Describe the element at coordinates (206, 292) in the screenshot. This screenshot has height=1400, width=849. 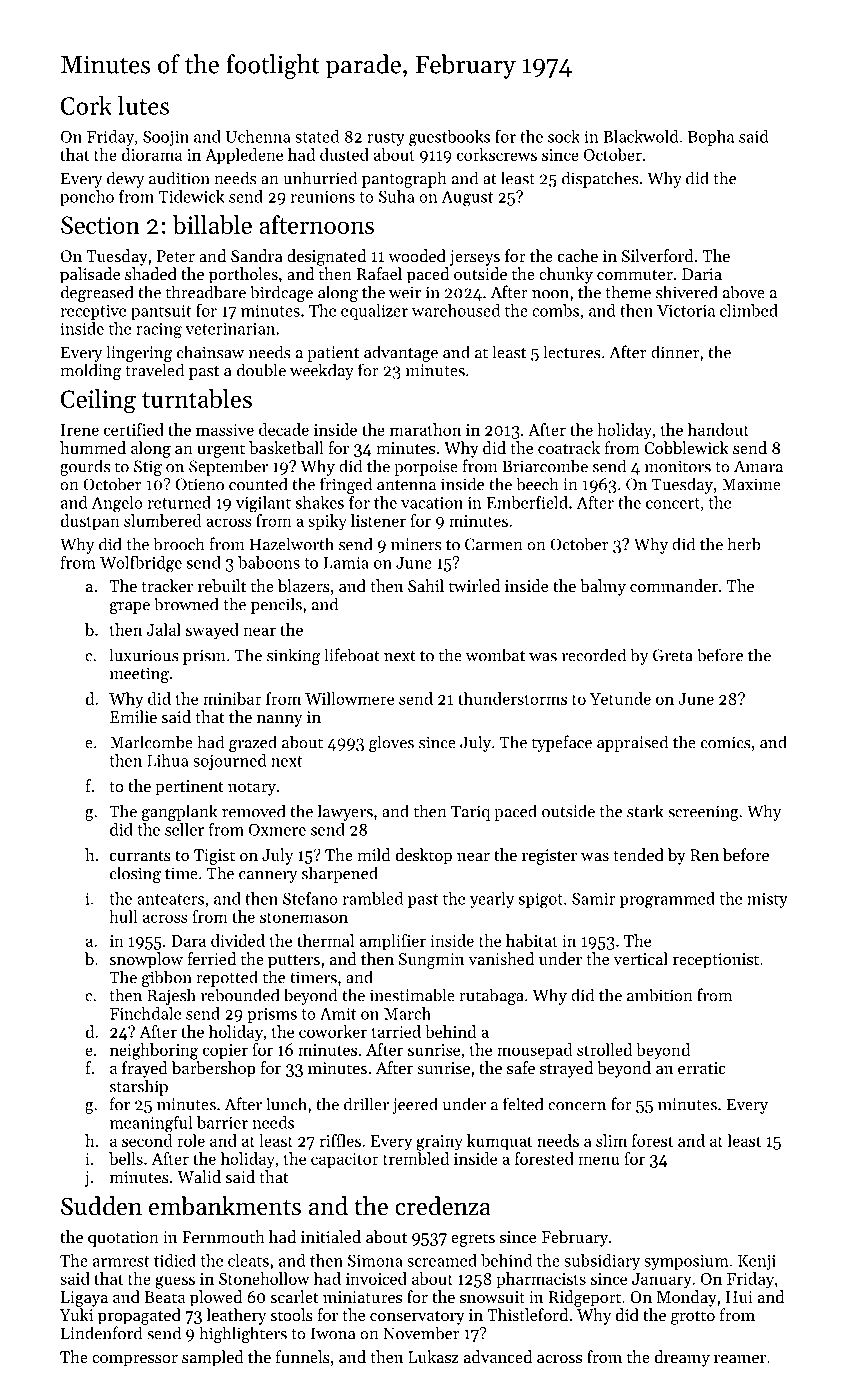
I see `threadbare` at that location.
